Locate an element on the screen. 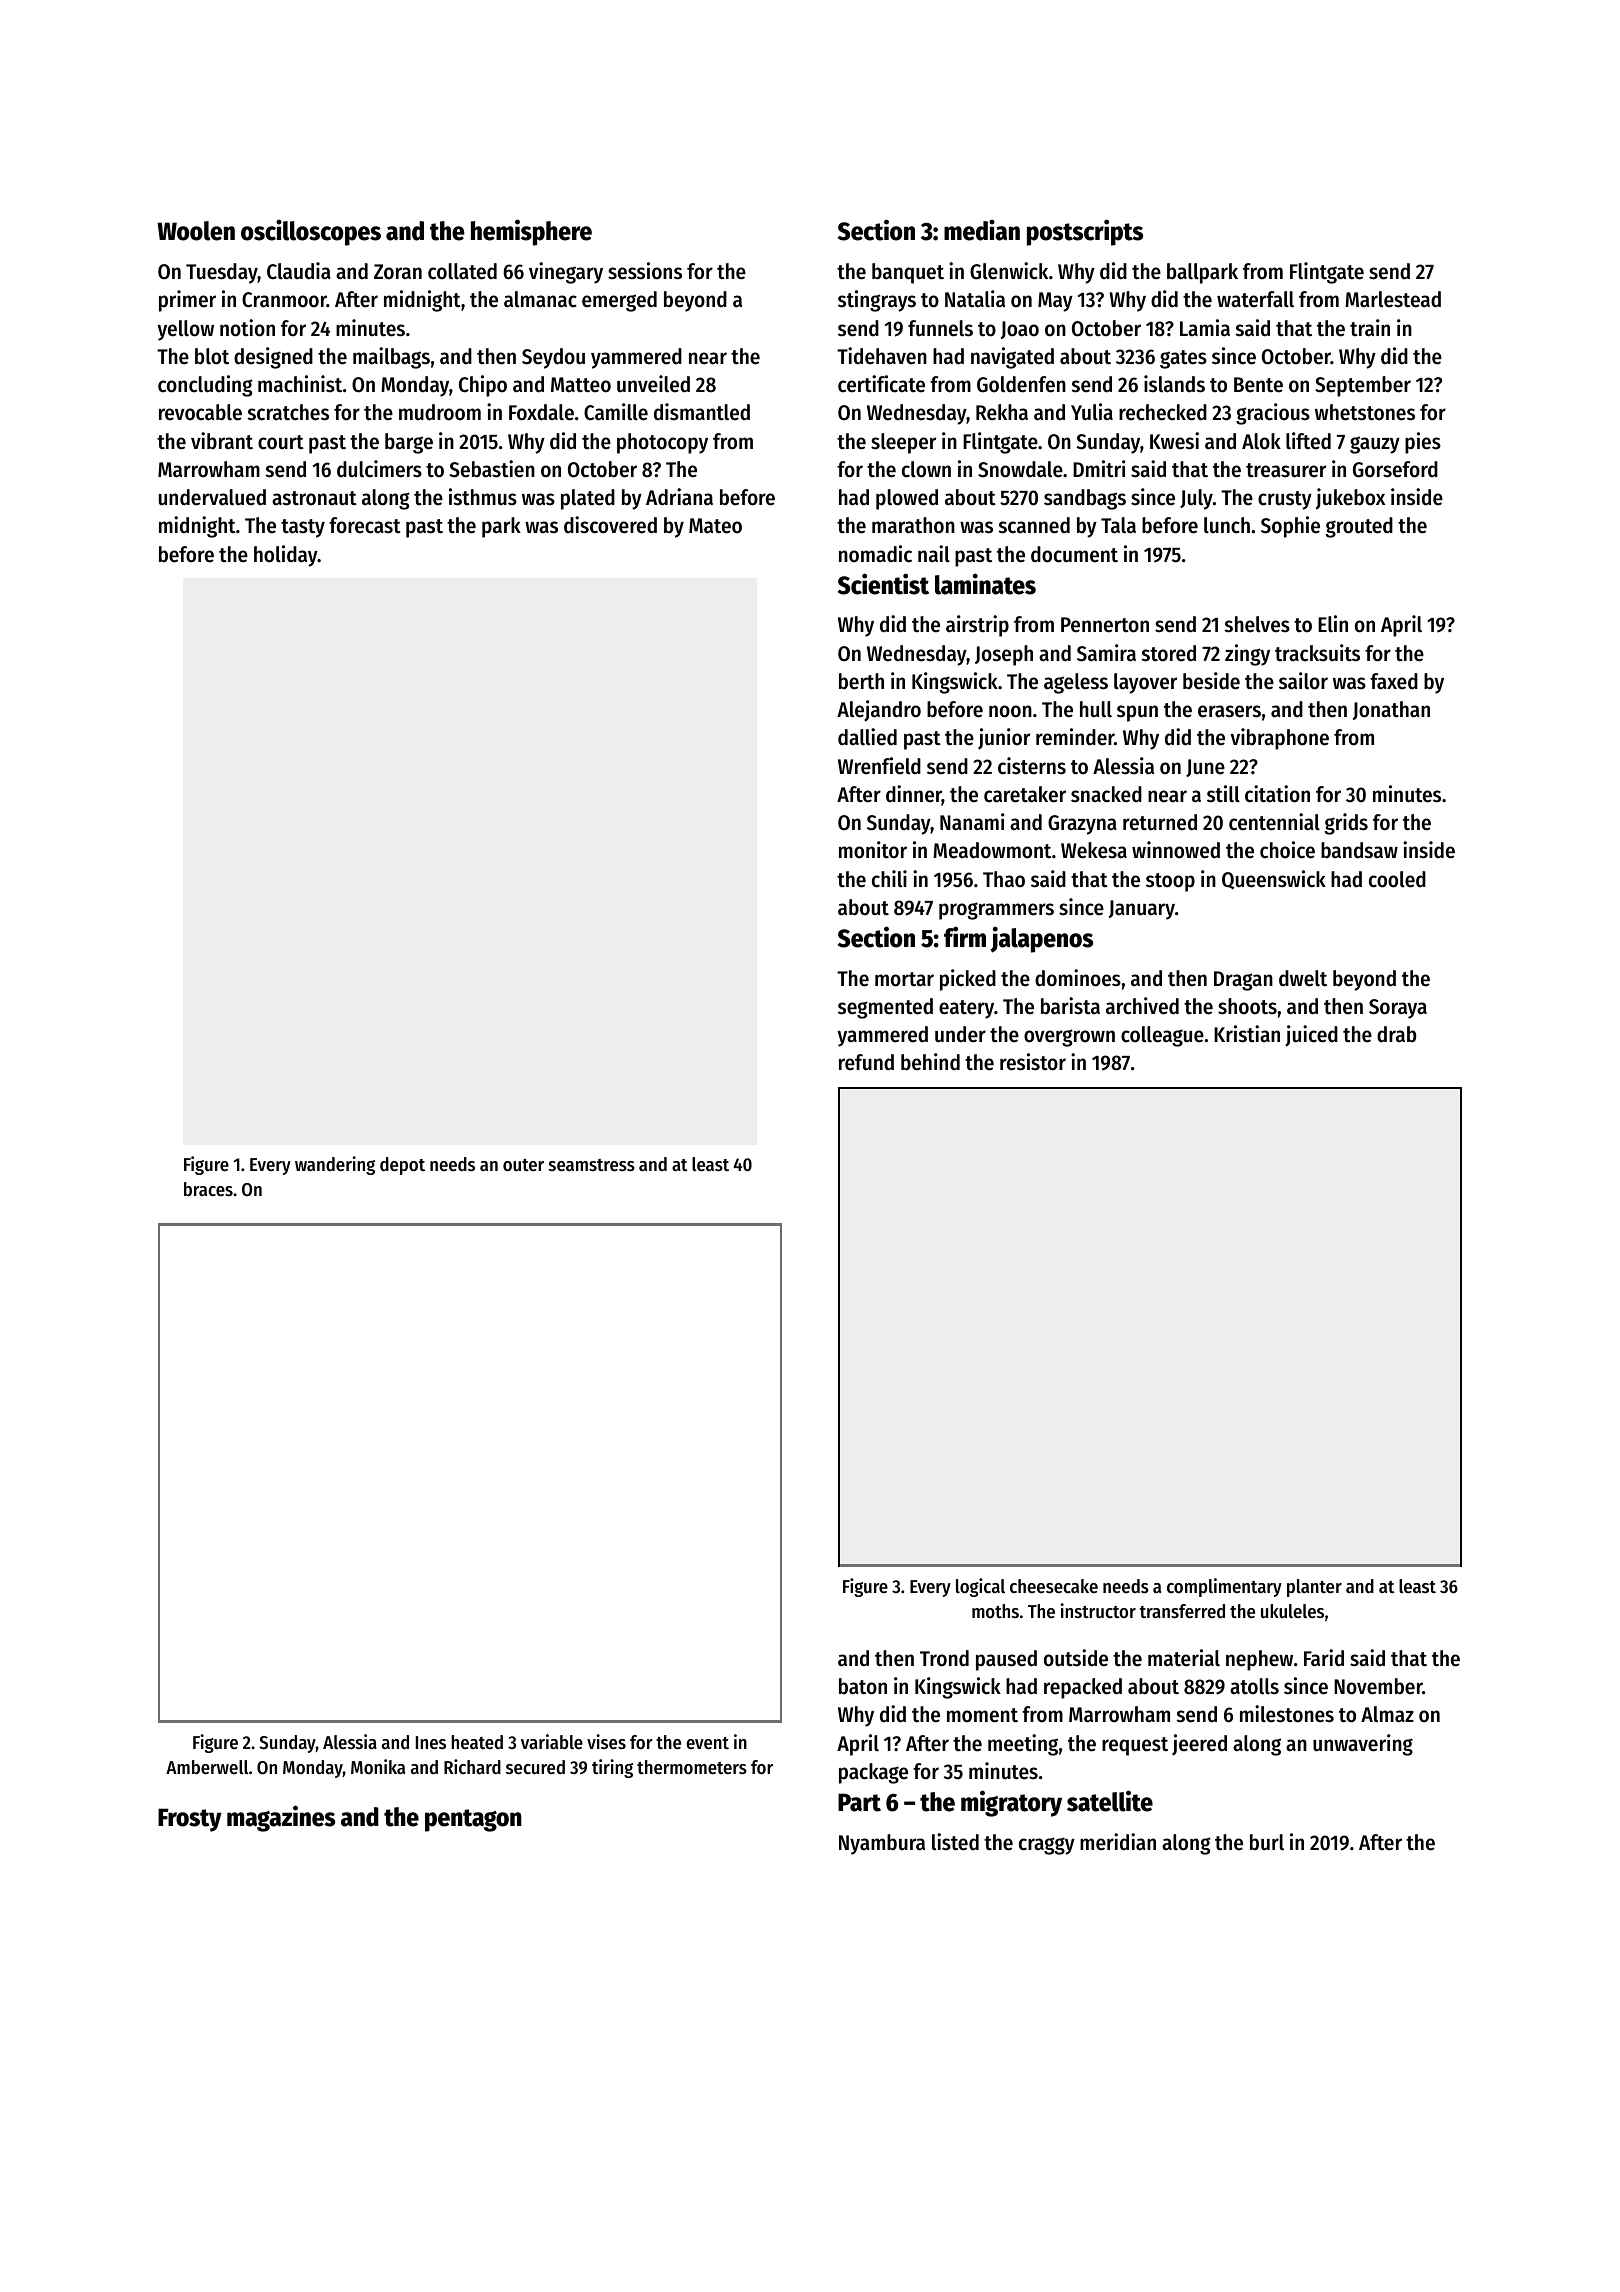  monitor is located at coordinates (873, 850).
